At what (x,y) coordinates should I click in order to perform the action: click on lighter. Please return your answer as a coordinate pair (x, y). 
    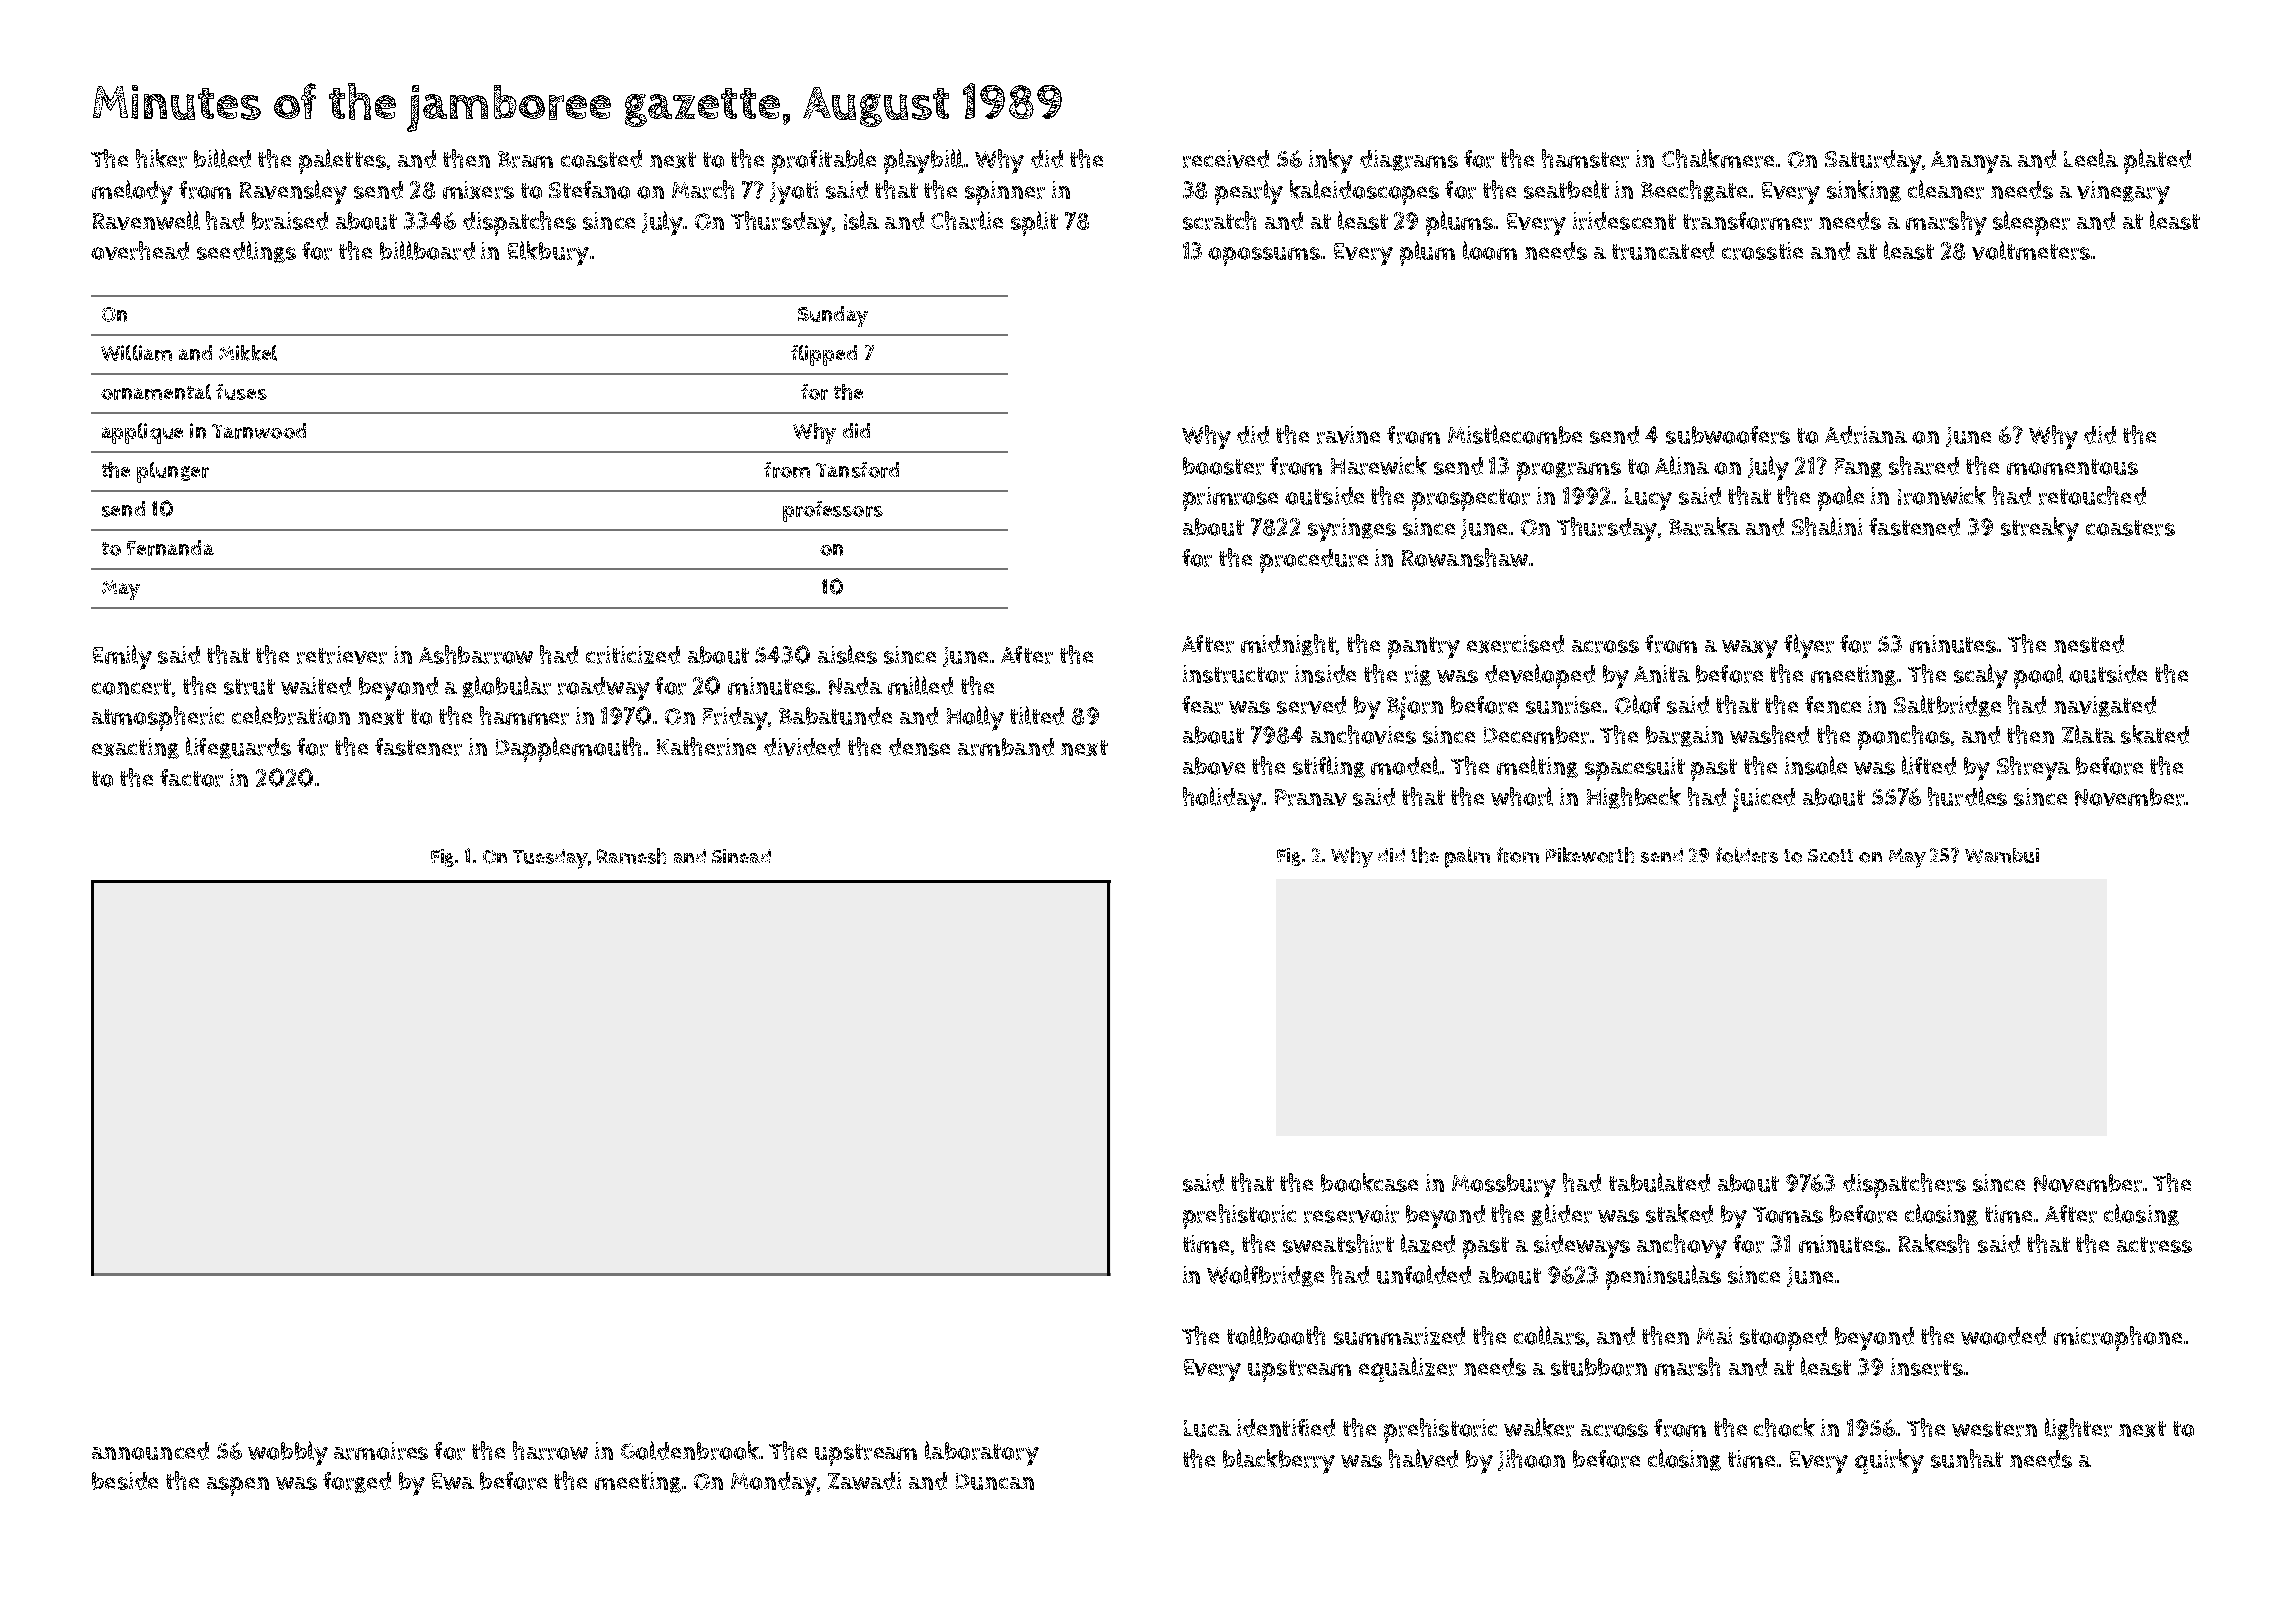
    Looking at the image, I should click on (2078, 1429).
